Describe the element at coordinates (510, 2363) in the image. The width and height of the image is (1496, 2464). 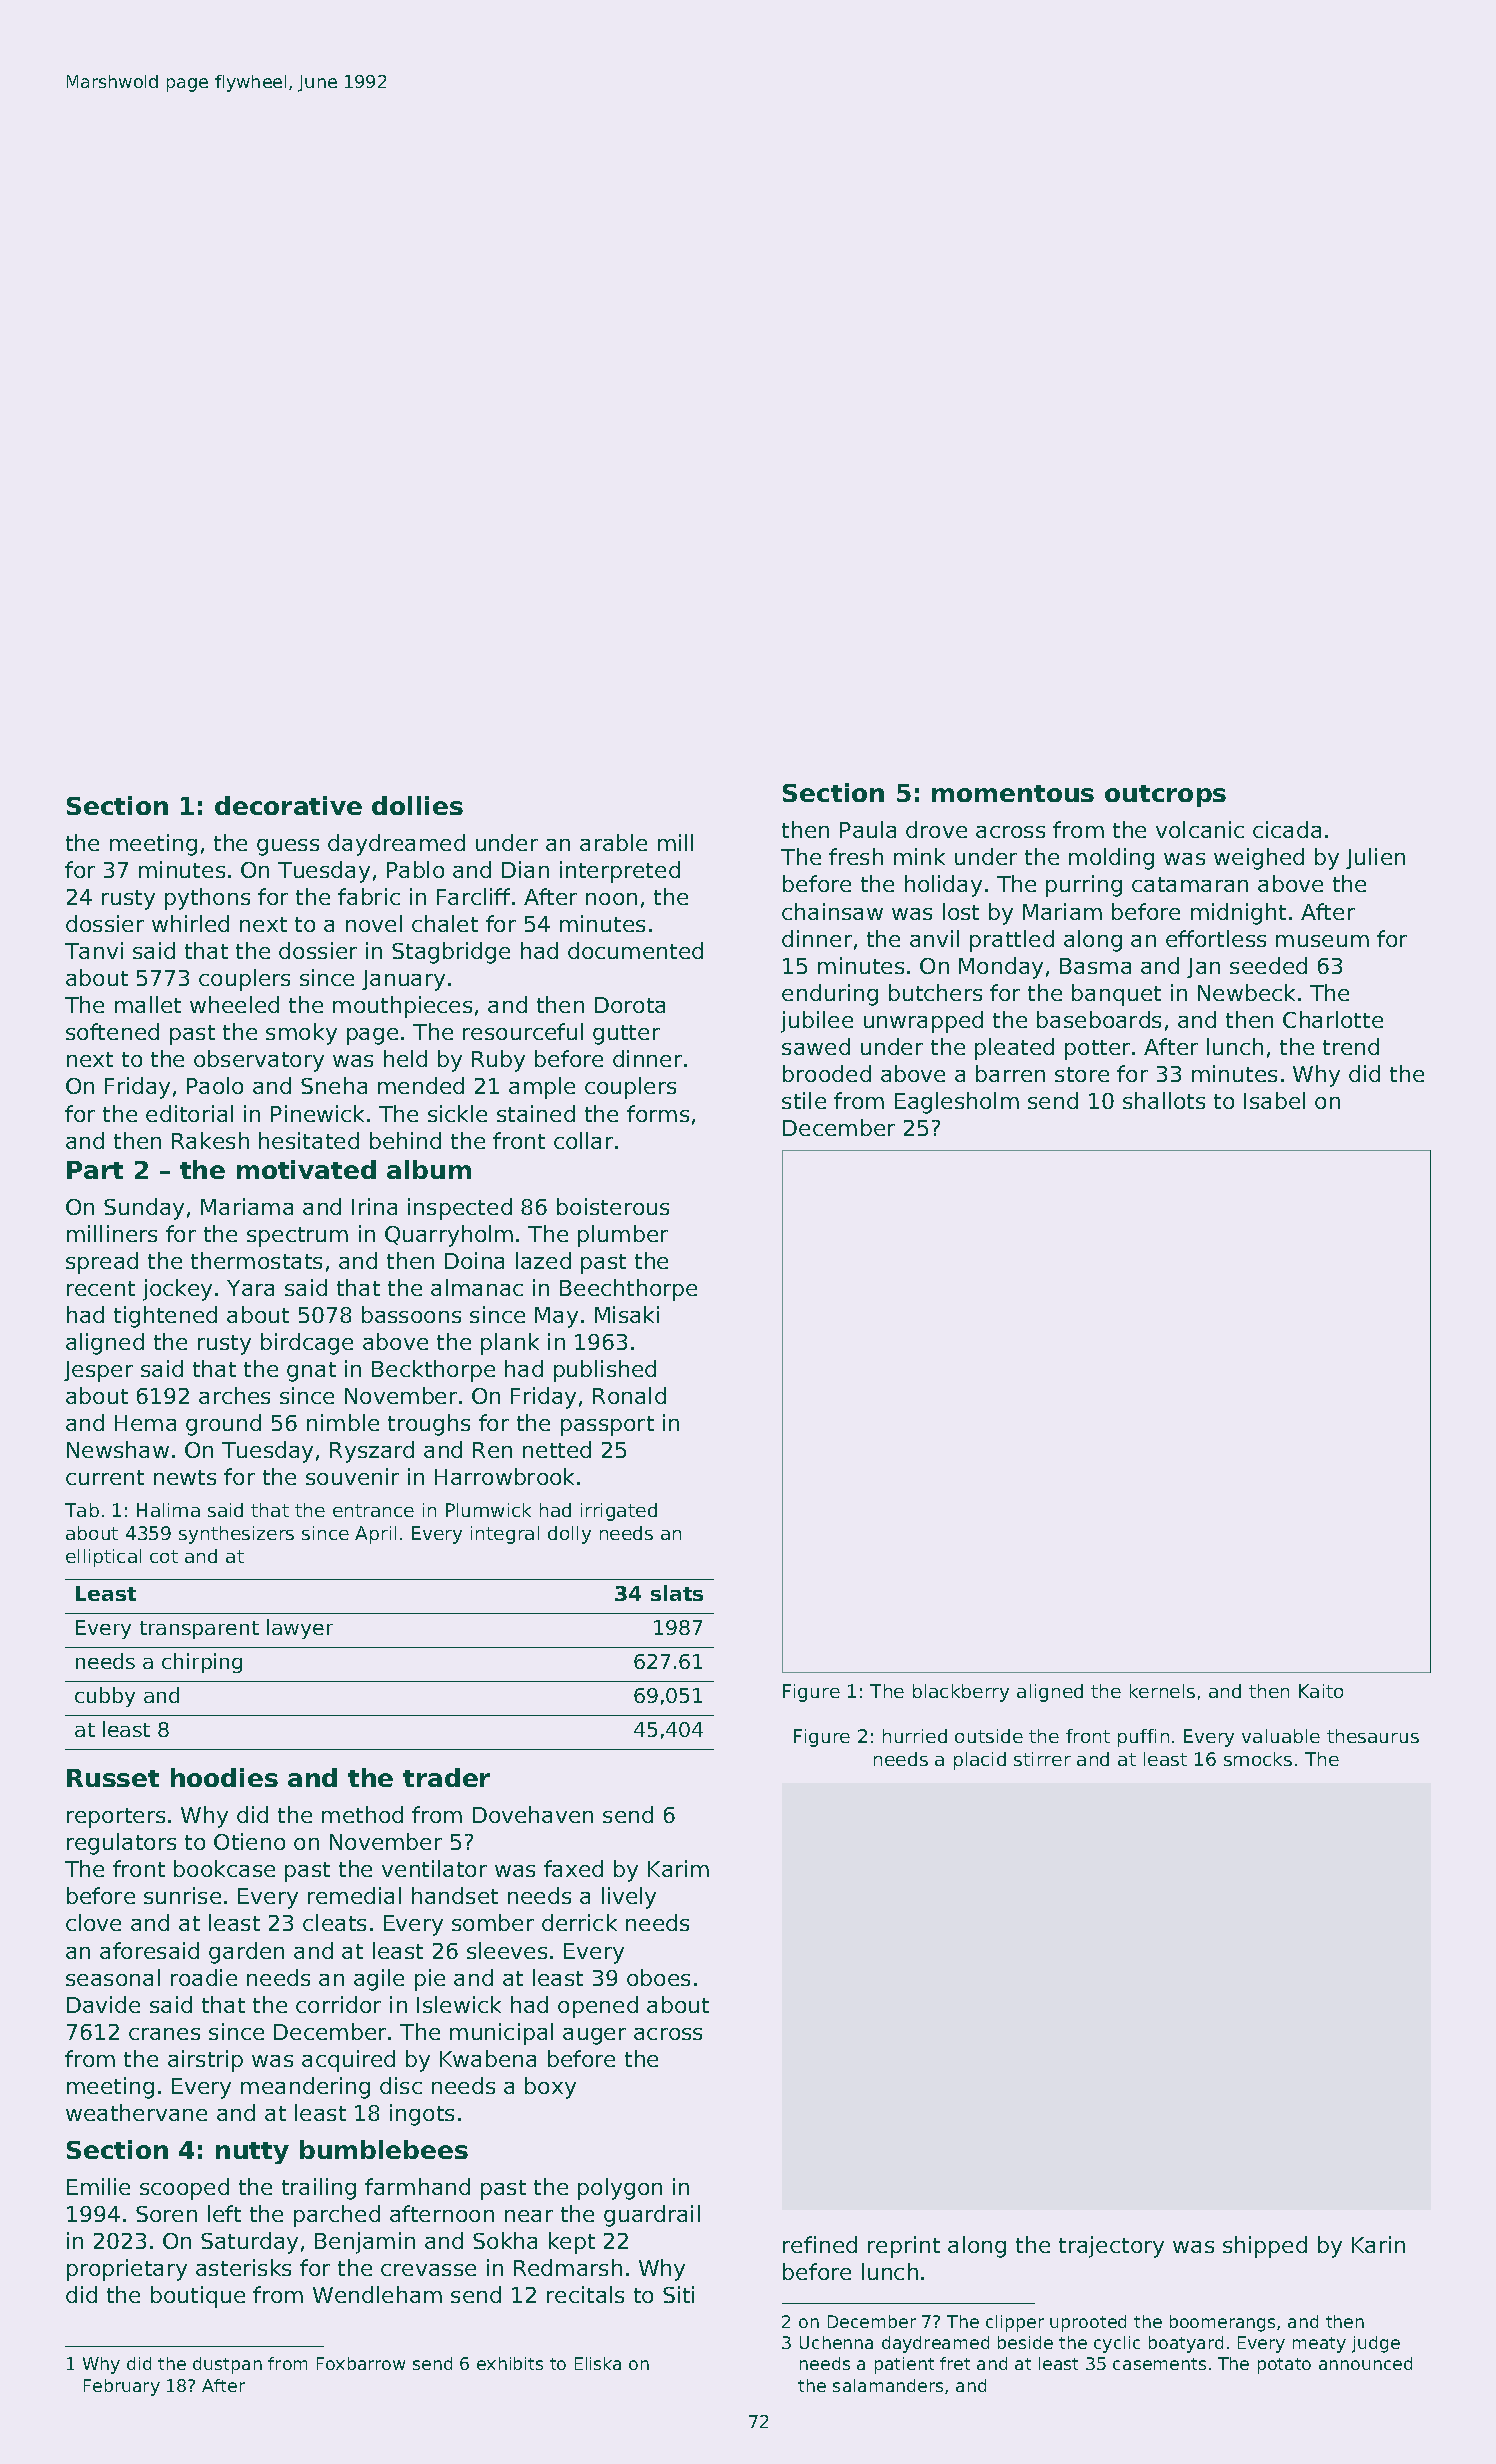
I see `exhibits` at that location.
